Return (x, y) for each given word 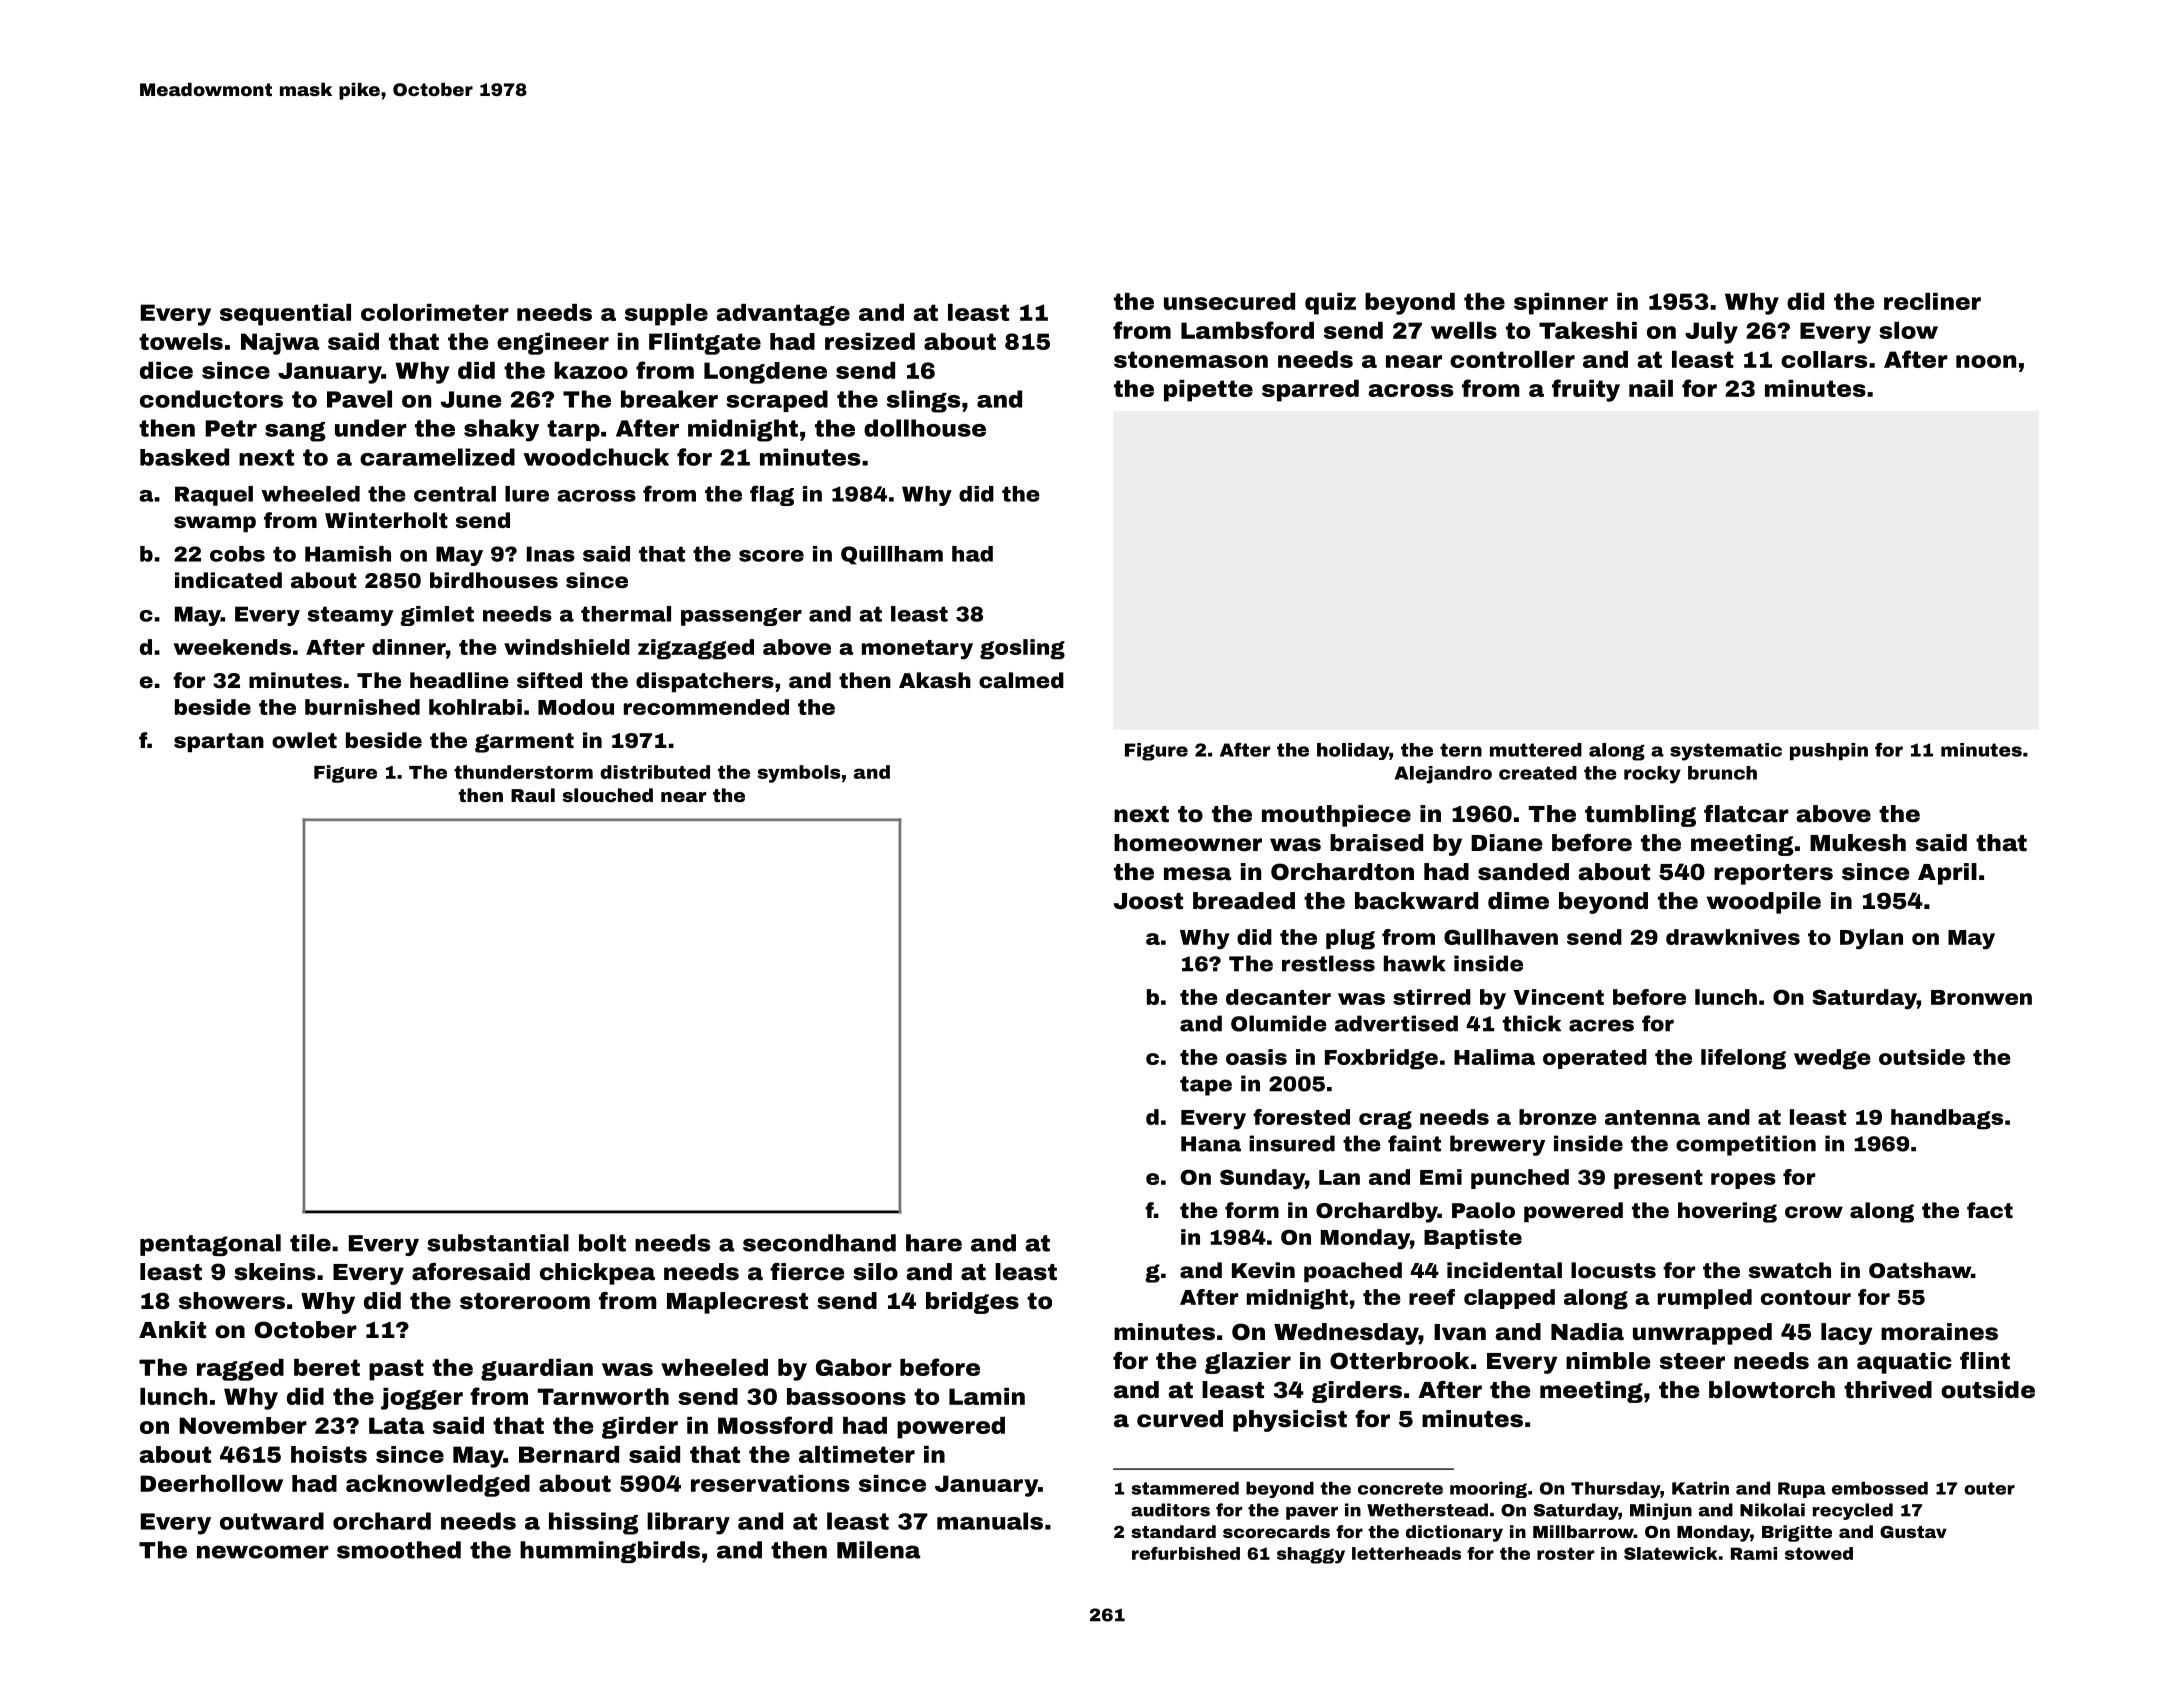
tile (310, 1243)
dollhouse (925, 428)
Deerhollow (211, 1483)
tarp (573, 430)
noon (1986, 361)
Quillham (892, 555)
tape (1206, 1086)
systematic (1726, 752)
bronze (1558, 1117)
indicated (228, 580)
